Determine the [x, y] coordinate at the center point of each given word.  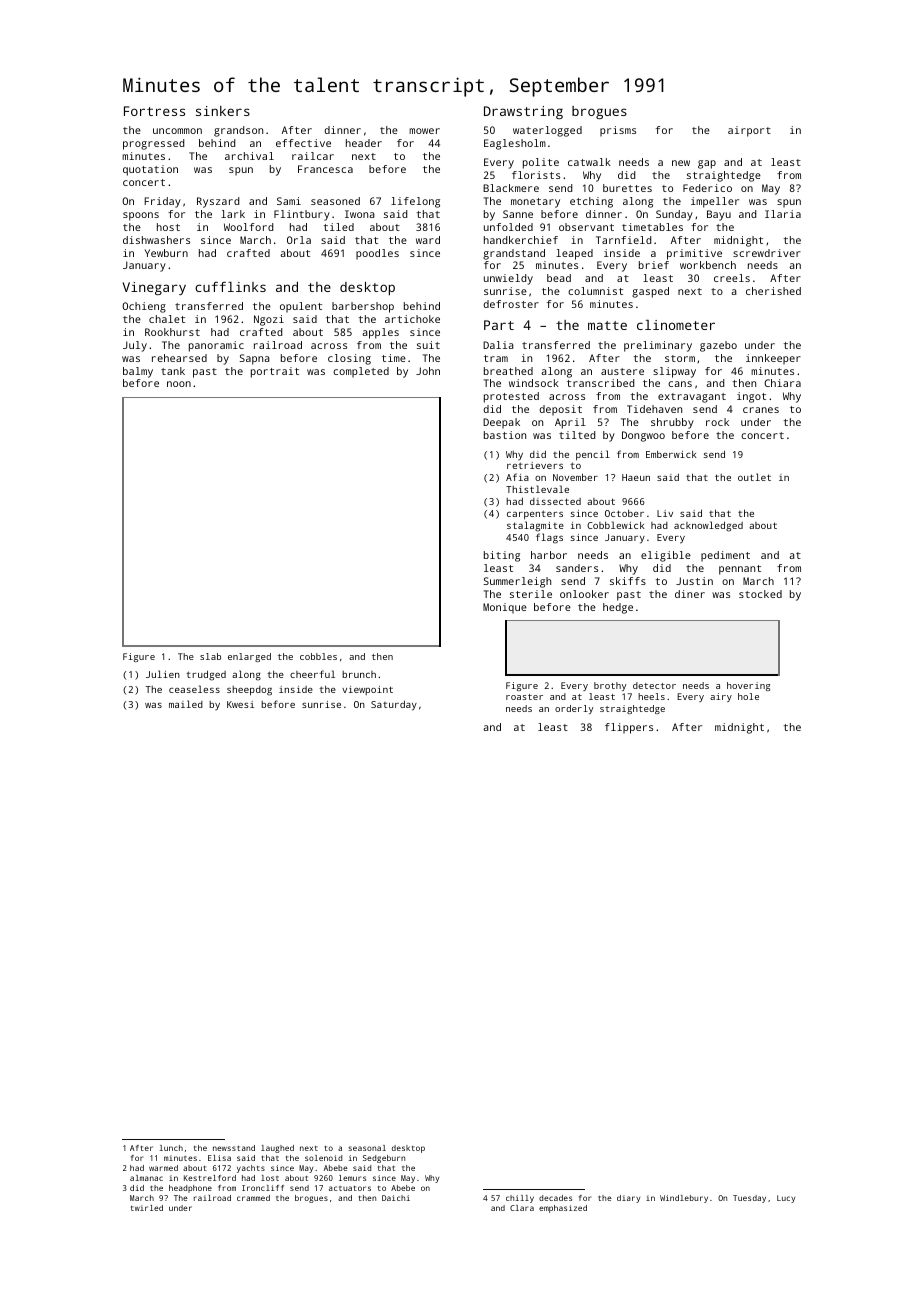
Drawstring [523, 112]
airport [749, 131]
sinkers [223, 111]
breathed [508, 371]
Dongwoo [643, 436]
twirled [147, 1208]
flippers [629, 728]
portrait [275, 372]
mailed [186, 704]
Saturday [394, 705]
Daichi [396, 1198]
